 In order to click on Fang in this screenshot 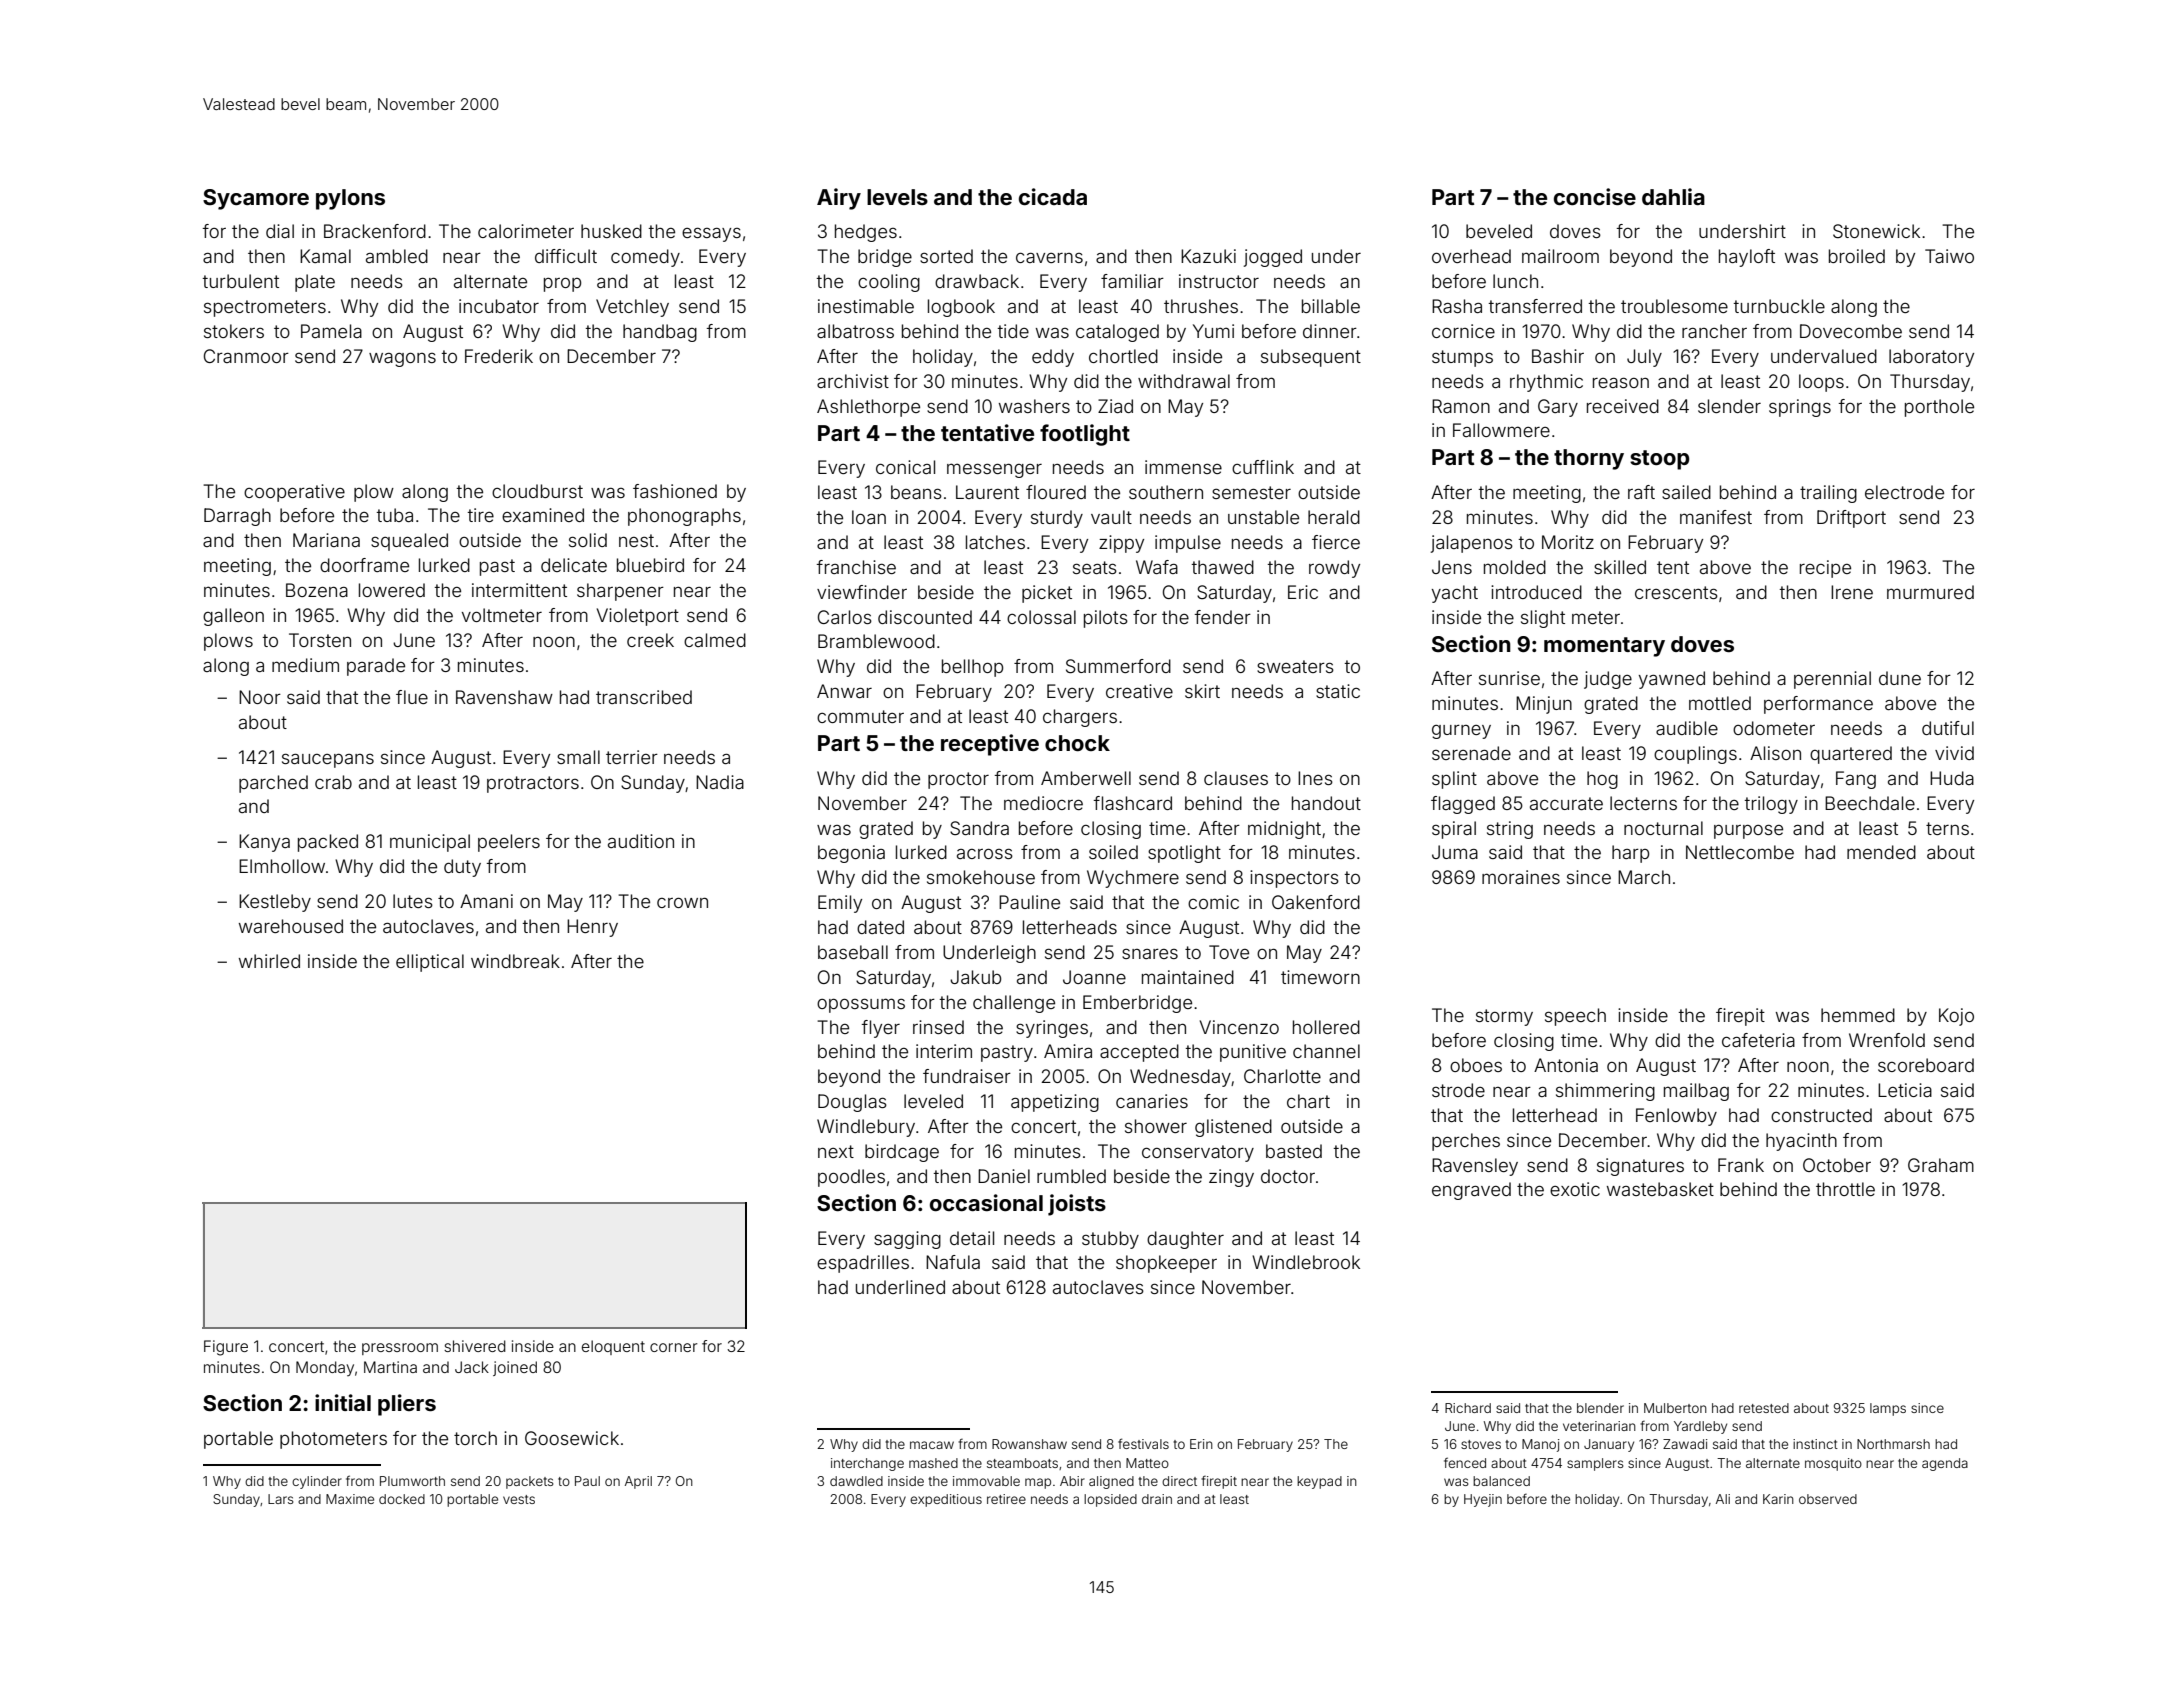, I will do `click(1856, 780)`.
